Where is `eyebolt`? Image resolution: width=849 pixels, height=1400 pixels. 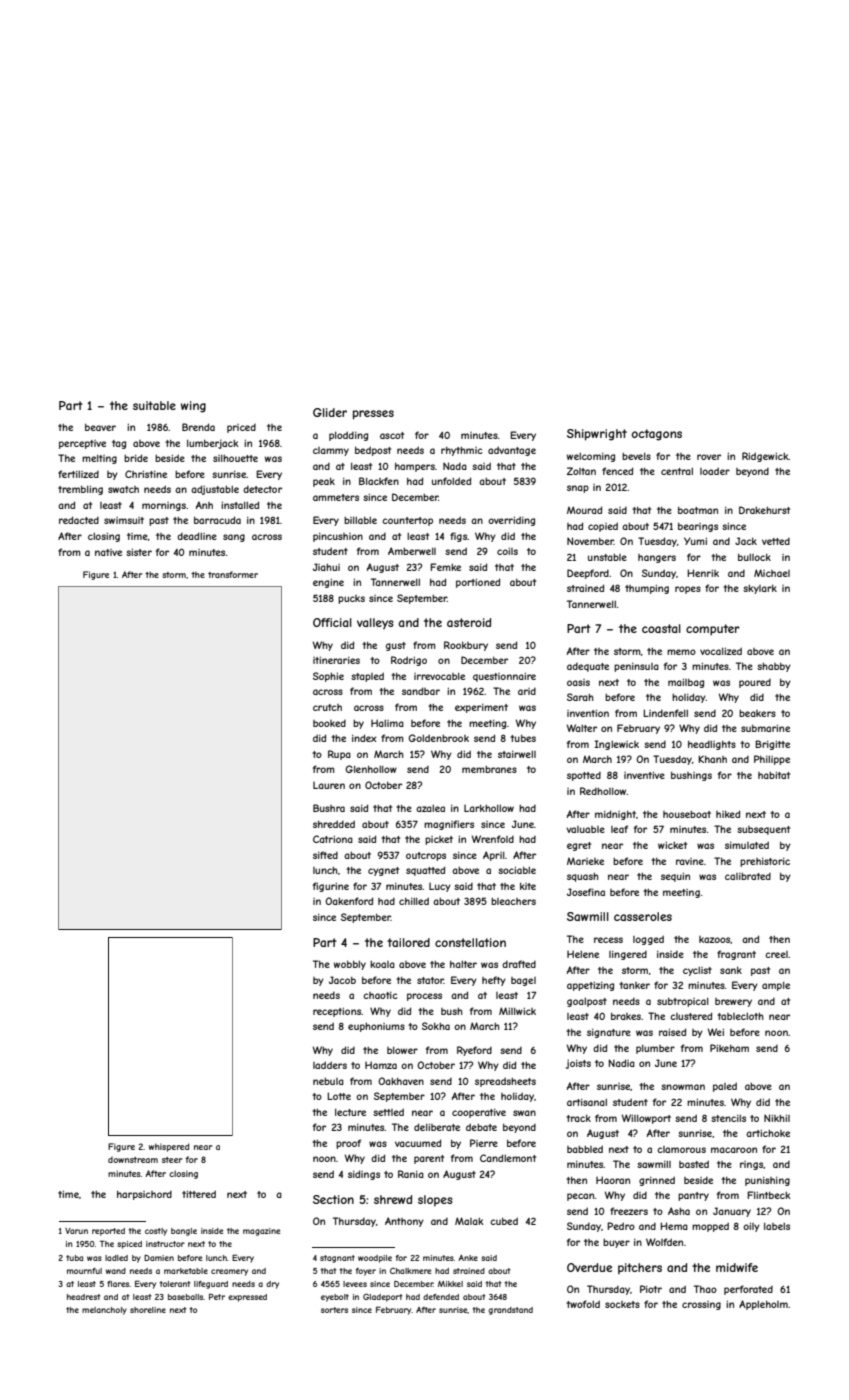 eyebolt is located at coordinates (335, 1298).
